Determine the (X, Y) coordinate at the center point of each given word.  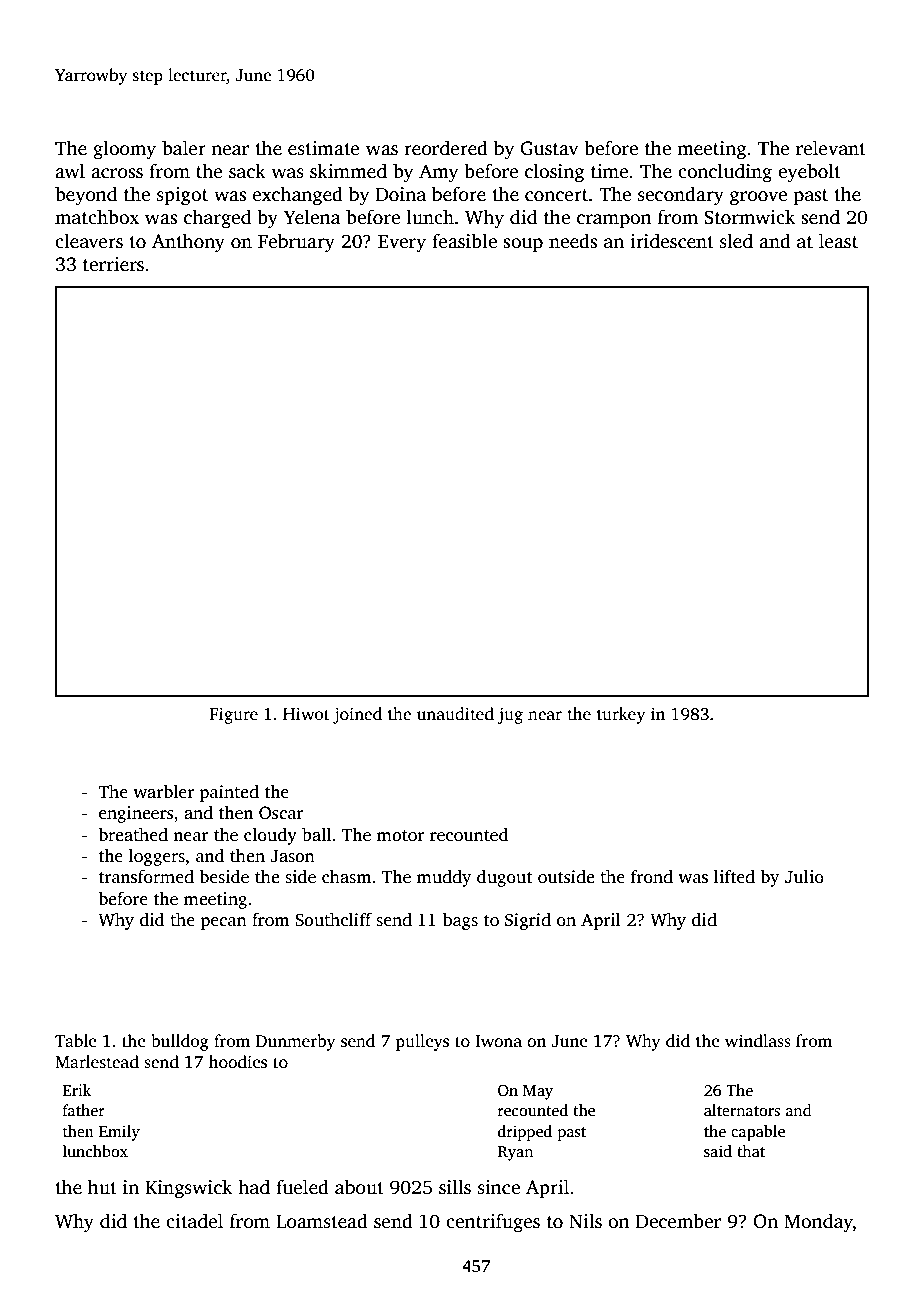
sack (247, 171)
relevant (831, 148)
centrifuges (493, 1223)
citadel (194, 1221)
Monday (818, 1223)
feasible (464, 241)
